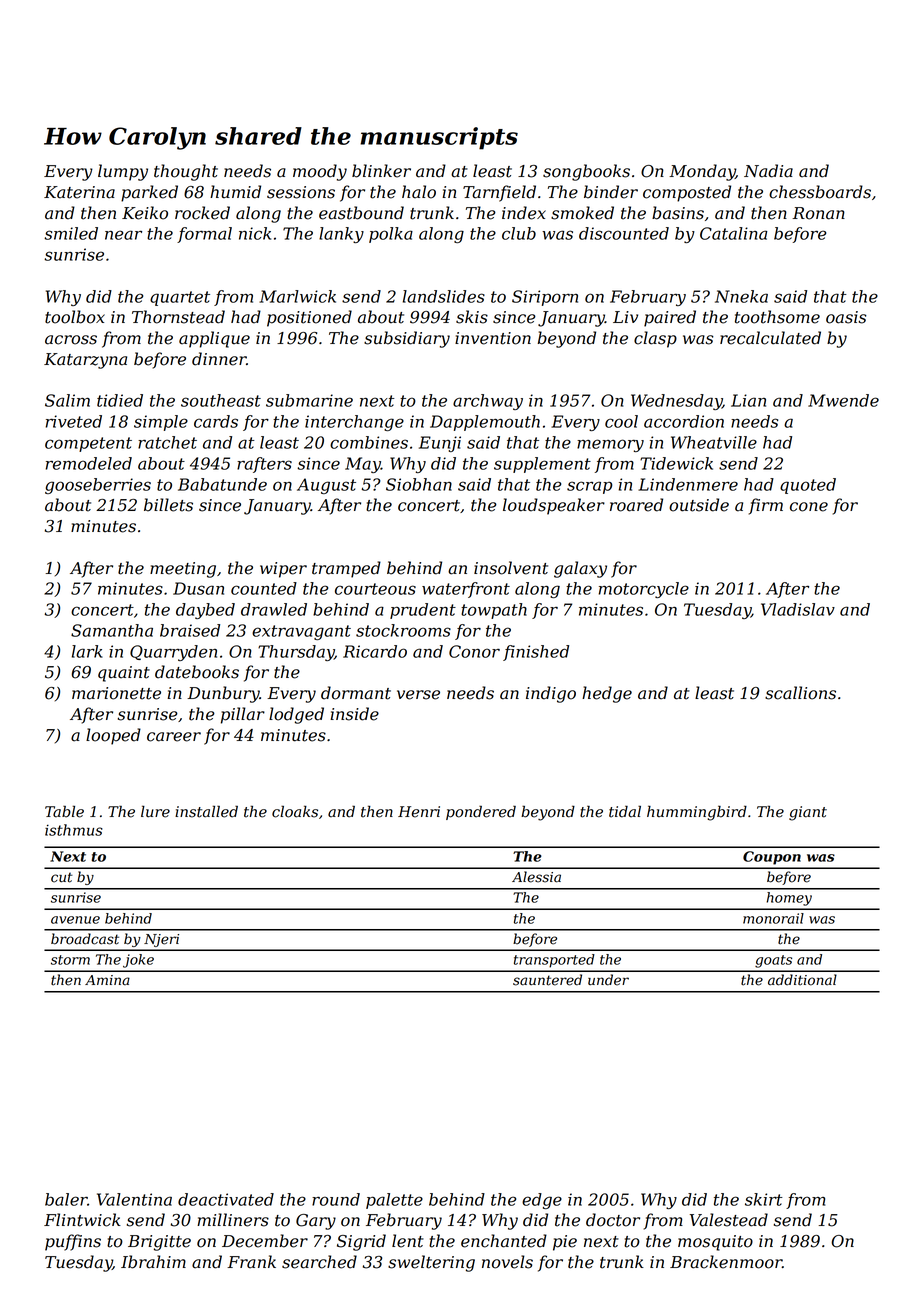 The width and height of the screenshot is (924, 1308). What do you see at coordinates (153, 1262) in the screenshot?
I see `Ibrahim` at bounding box center [153, 1262].
